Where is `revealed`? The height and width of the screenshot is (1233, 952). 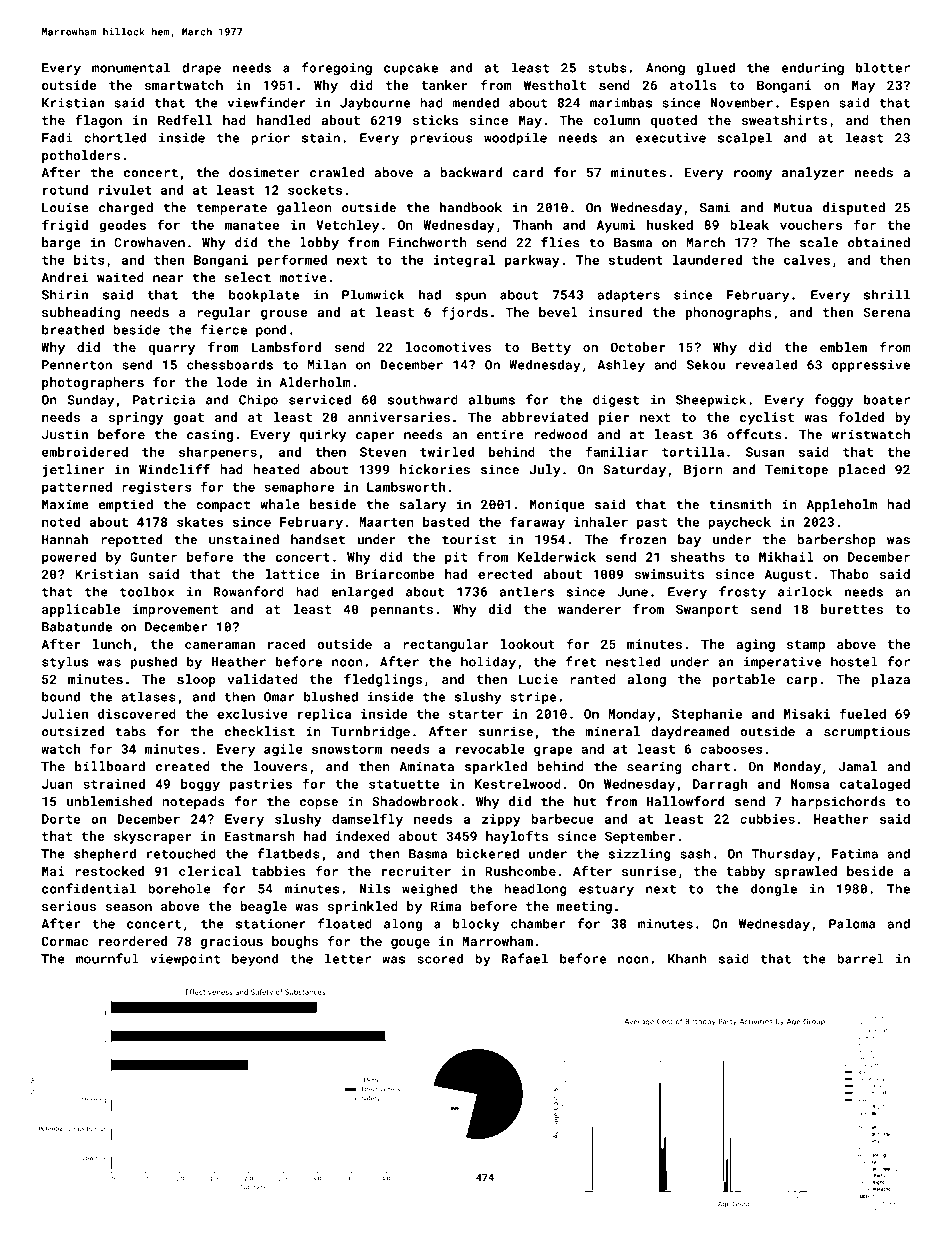 revealed is located at coordinates (766, 364).
